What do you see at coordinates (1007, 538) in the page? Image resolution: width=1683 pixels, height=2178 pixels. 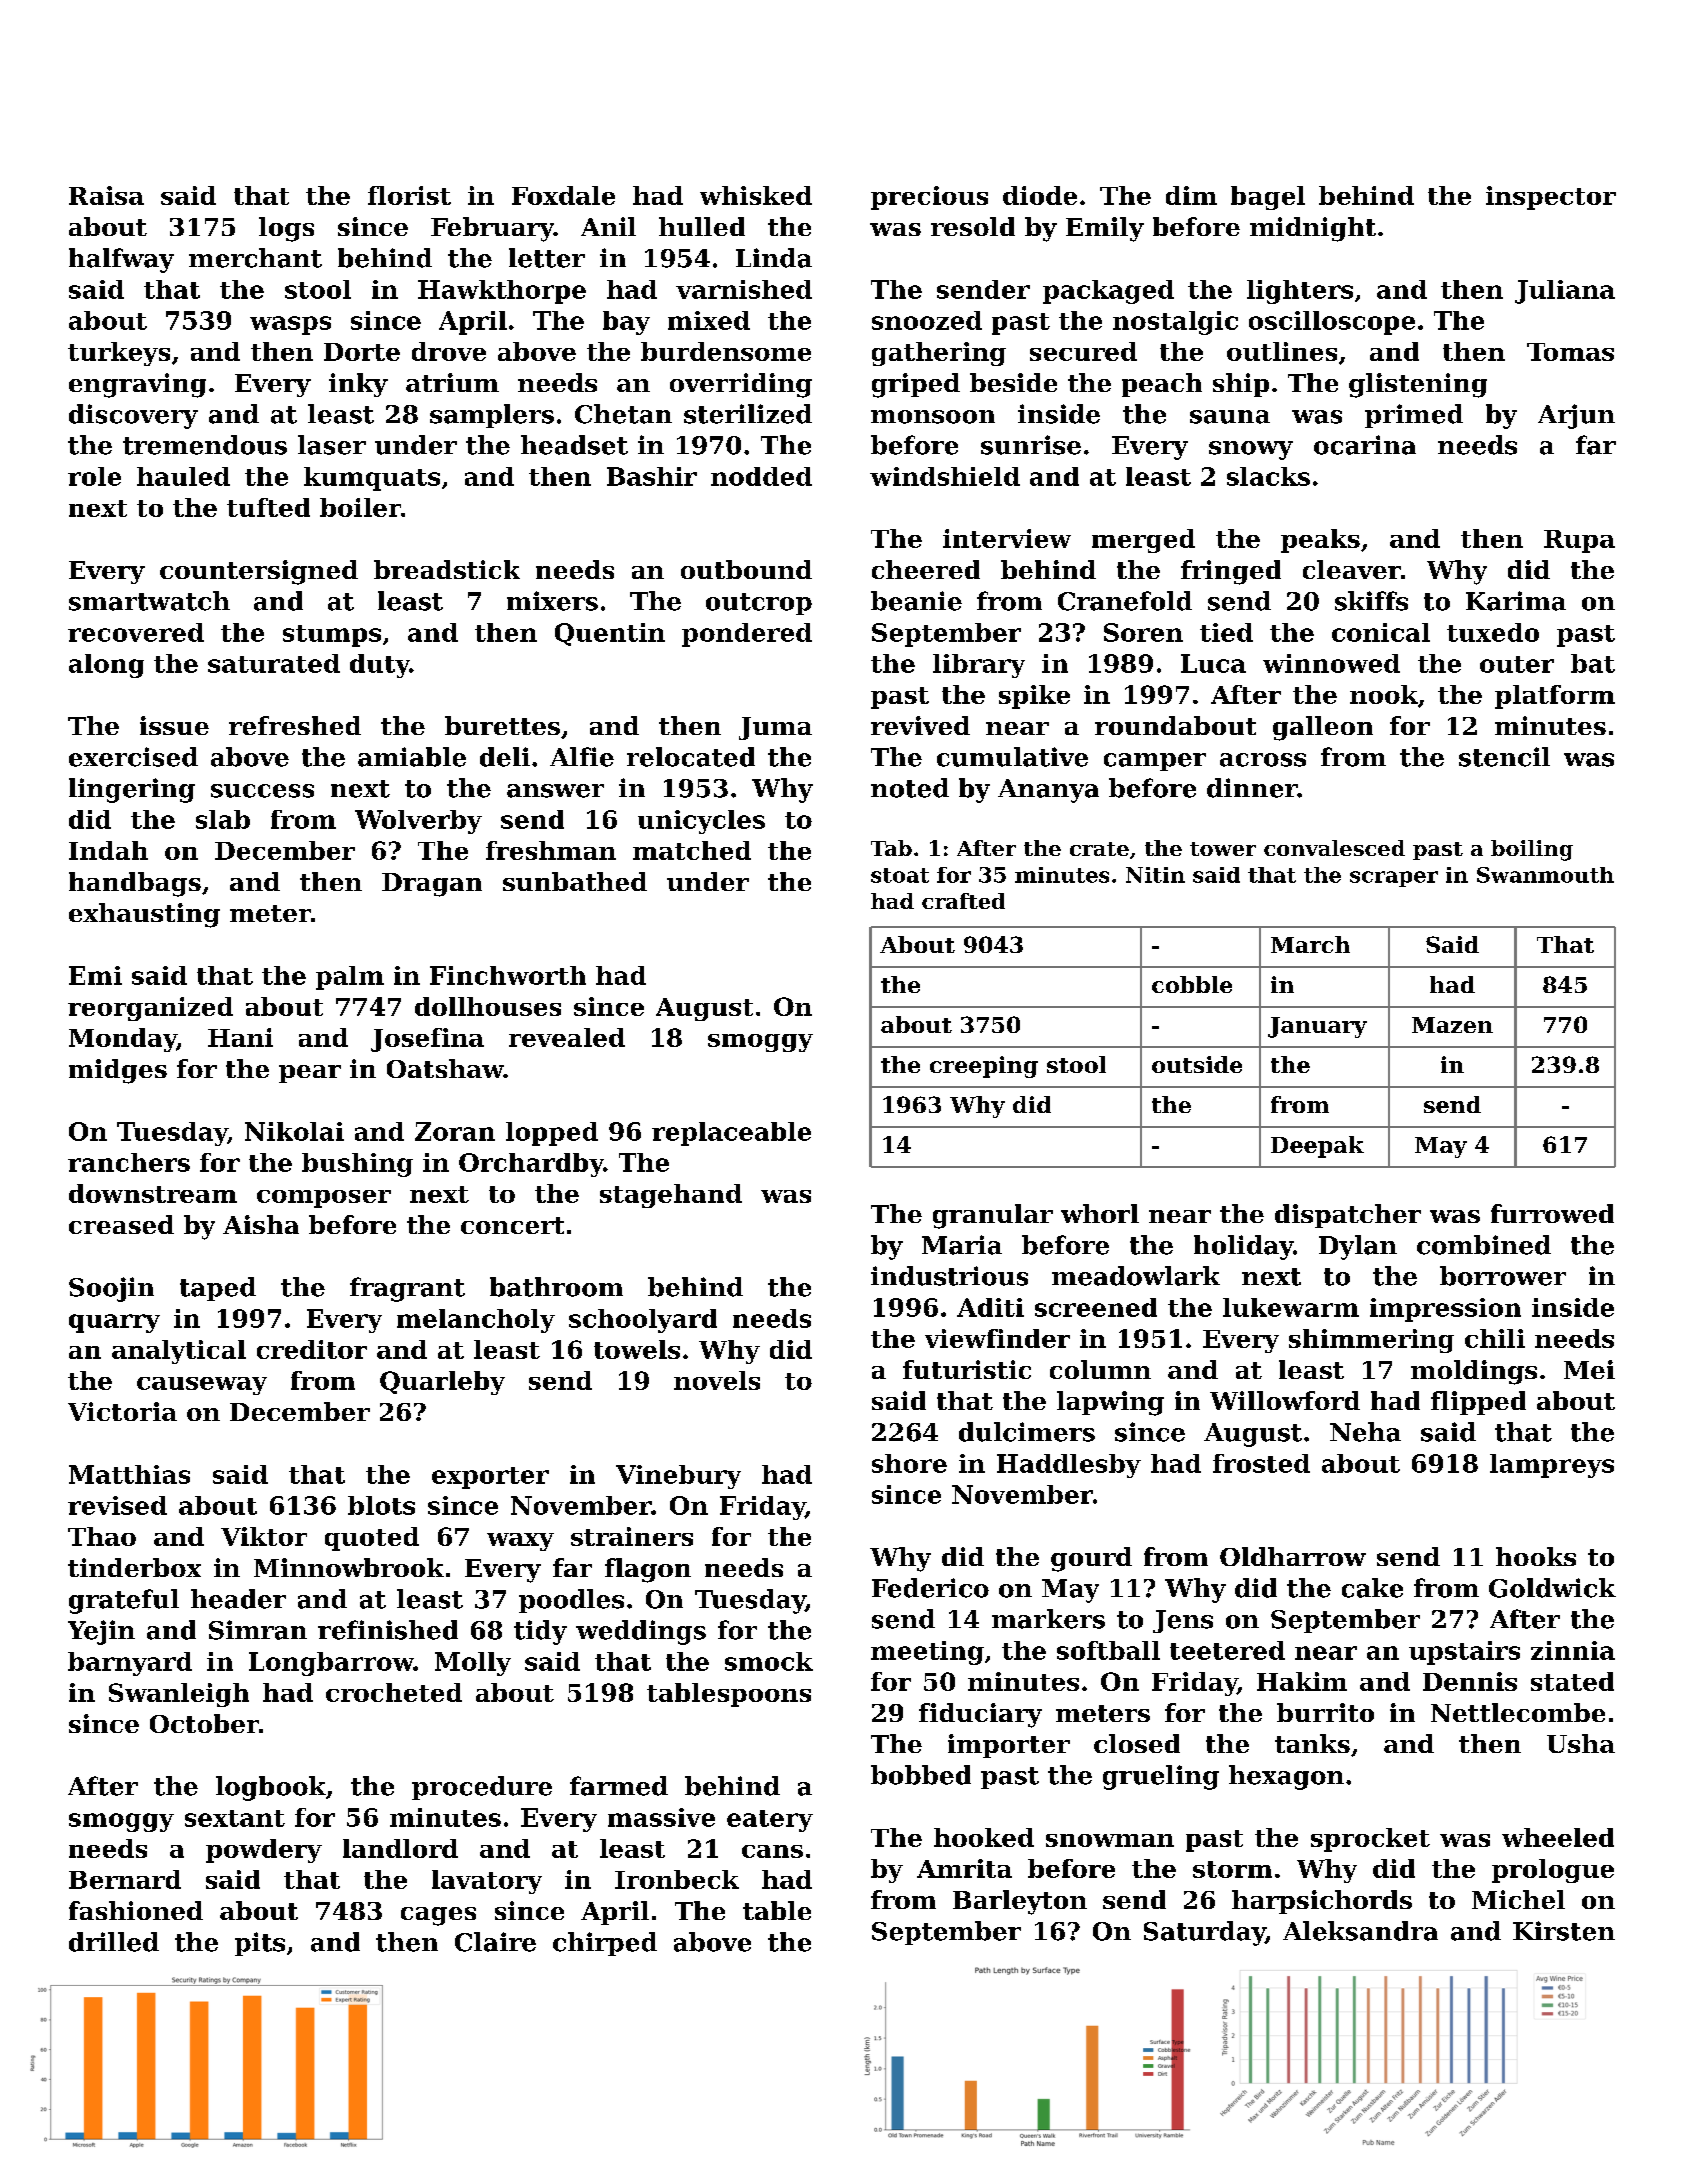 I see `interview` at bounding box center [1007, 538].
